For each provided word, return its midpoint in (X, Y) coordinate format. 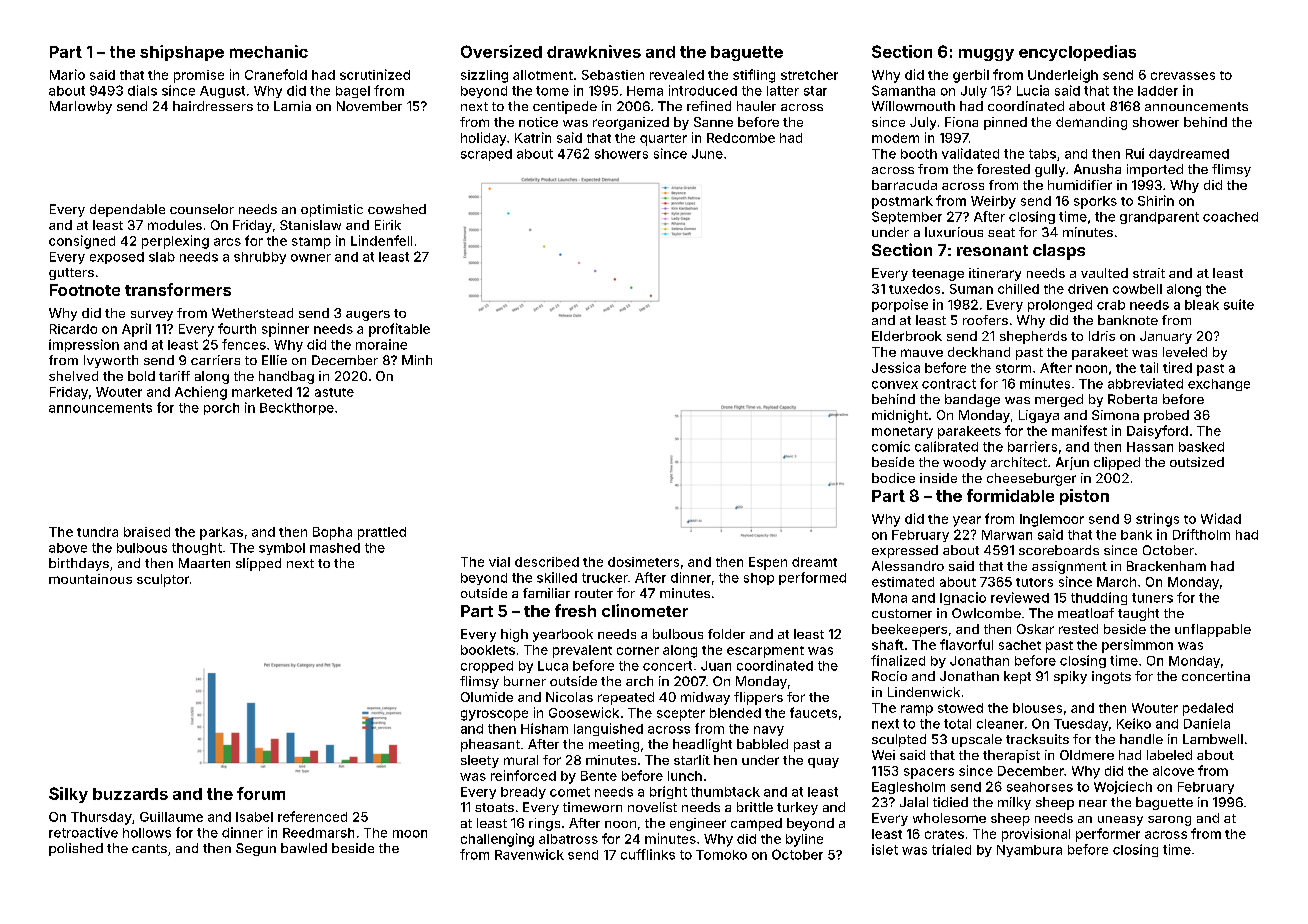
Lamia (292, 106)
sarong (1169, 821)
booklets (488, 650)
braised (147, 532)
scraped (486, 155)
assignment (1069, 567)
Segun (256, 849)
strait (1149, 273)
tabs (1042, 154)
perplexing (175, 242)
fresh (575, 610)
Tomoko (721, 855)
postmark (902, 202)
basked (1201, 447)
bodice (893, 478)
